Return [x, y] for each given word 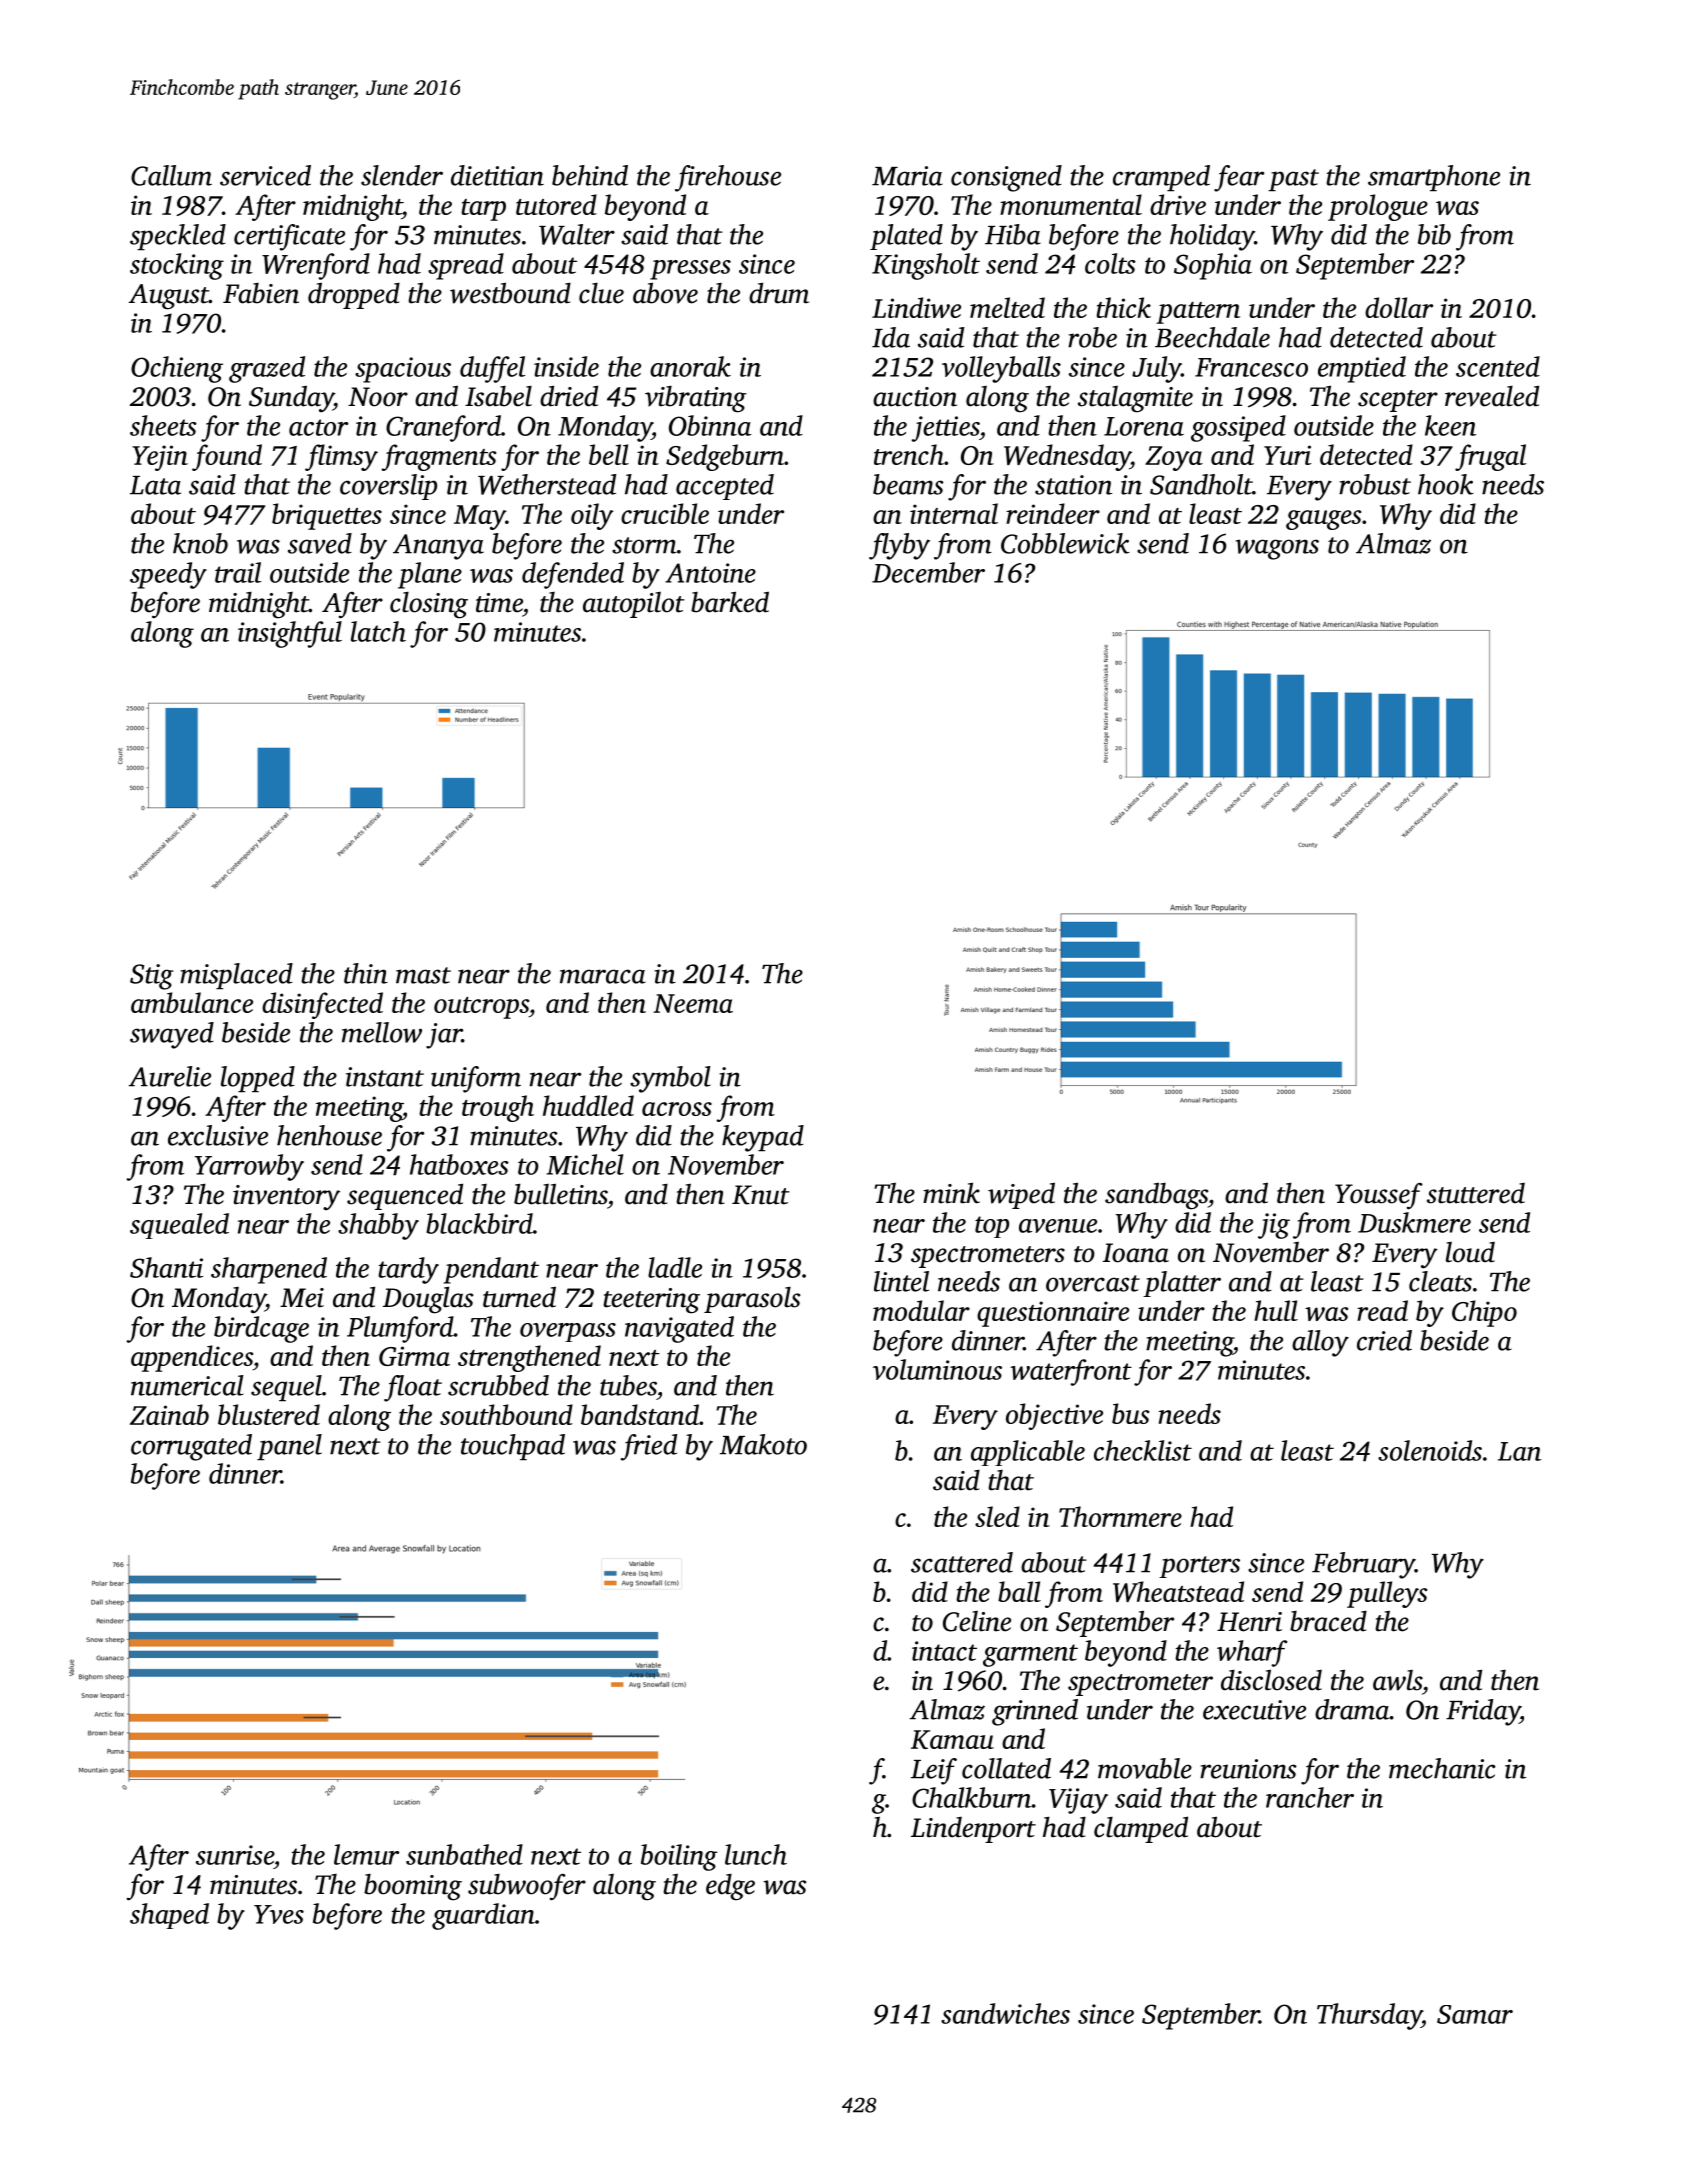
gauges [1323, 520]
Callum [171, 175]
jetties [945, 429]
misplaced [236, 976]
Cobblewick [1065, 543]
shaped [169, 1916]
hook [1446, 484]
